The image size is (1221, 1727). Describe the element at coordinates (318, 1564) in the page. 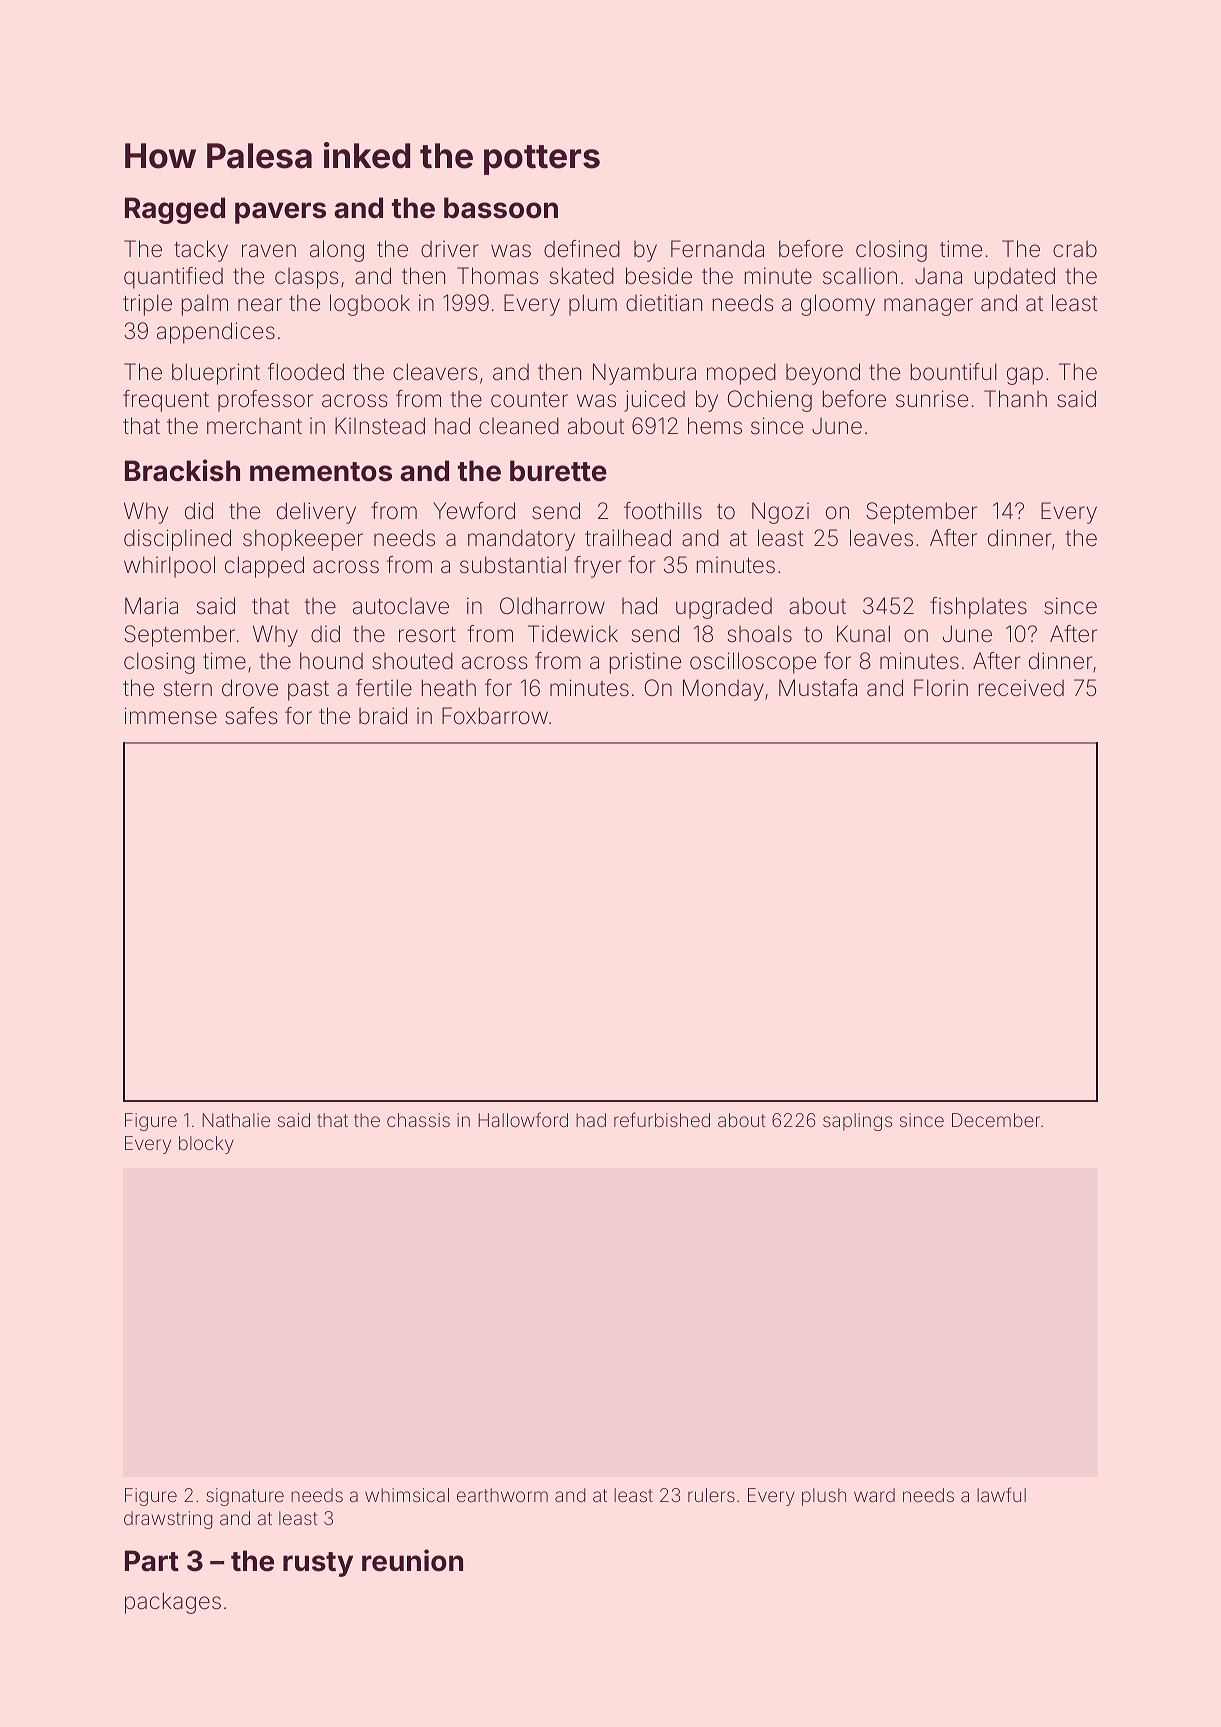

I see `rusty` at that location.
